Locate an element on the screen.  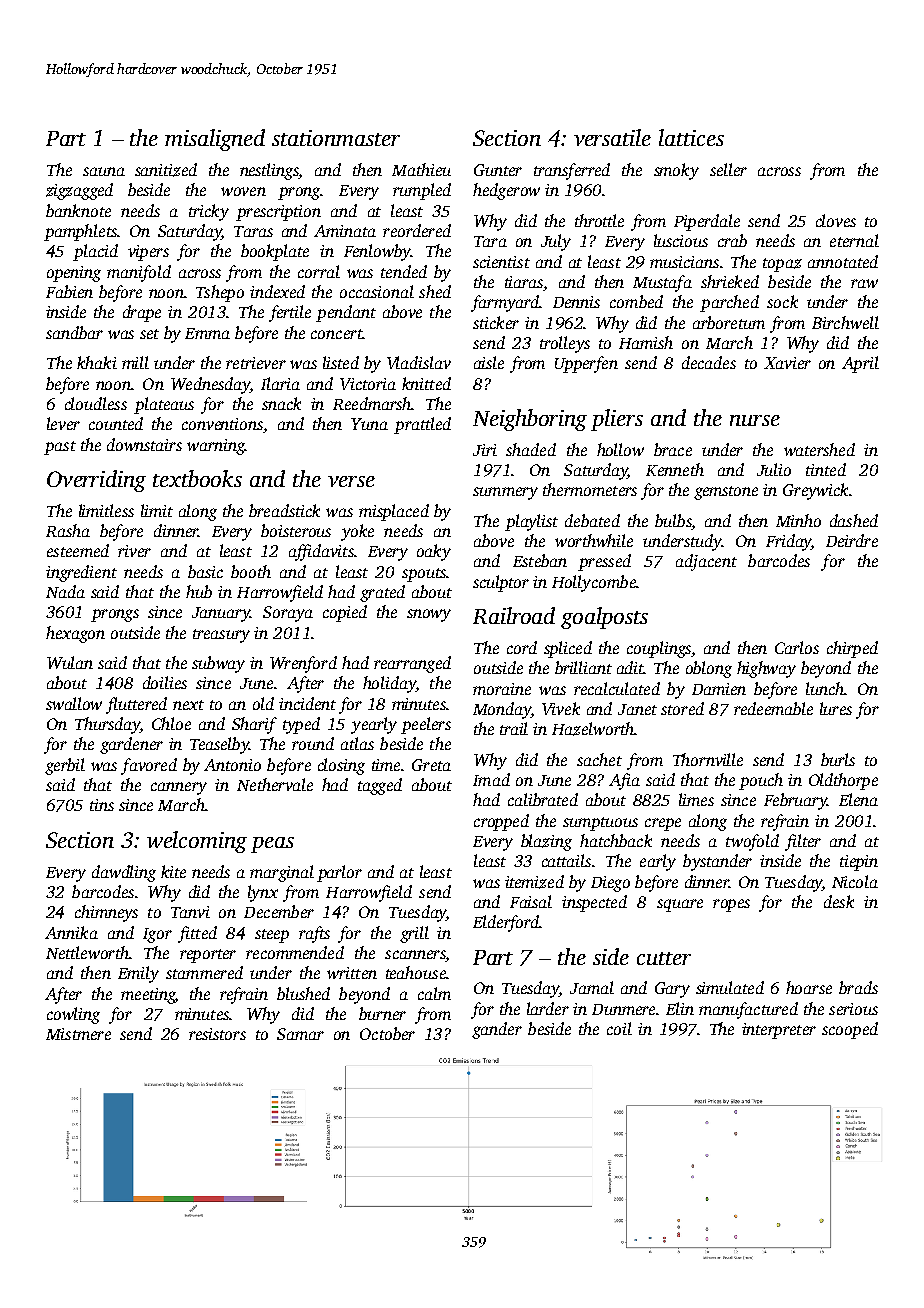
recalculated is located at coordinates (617, 688).
